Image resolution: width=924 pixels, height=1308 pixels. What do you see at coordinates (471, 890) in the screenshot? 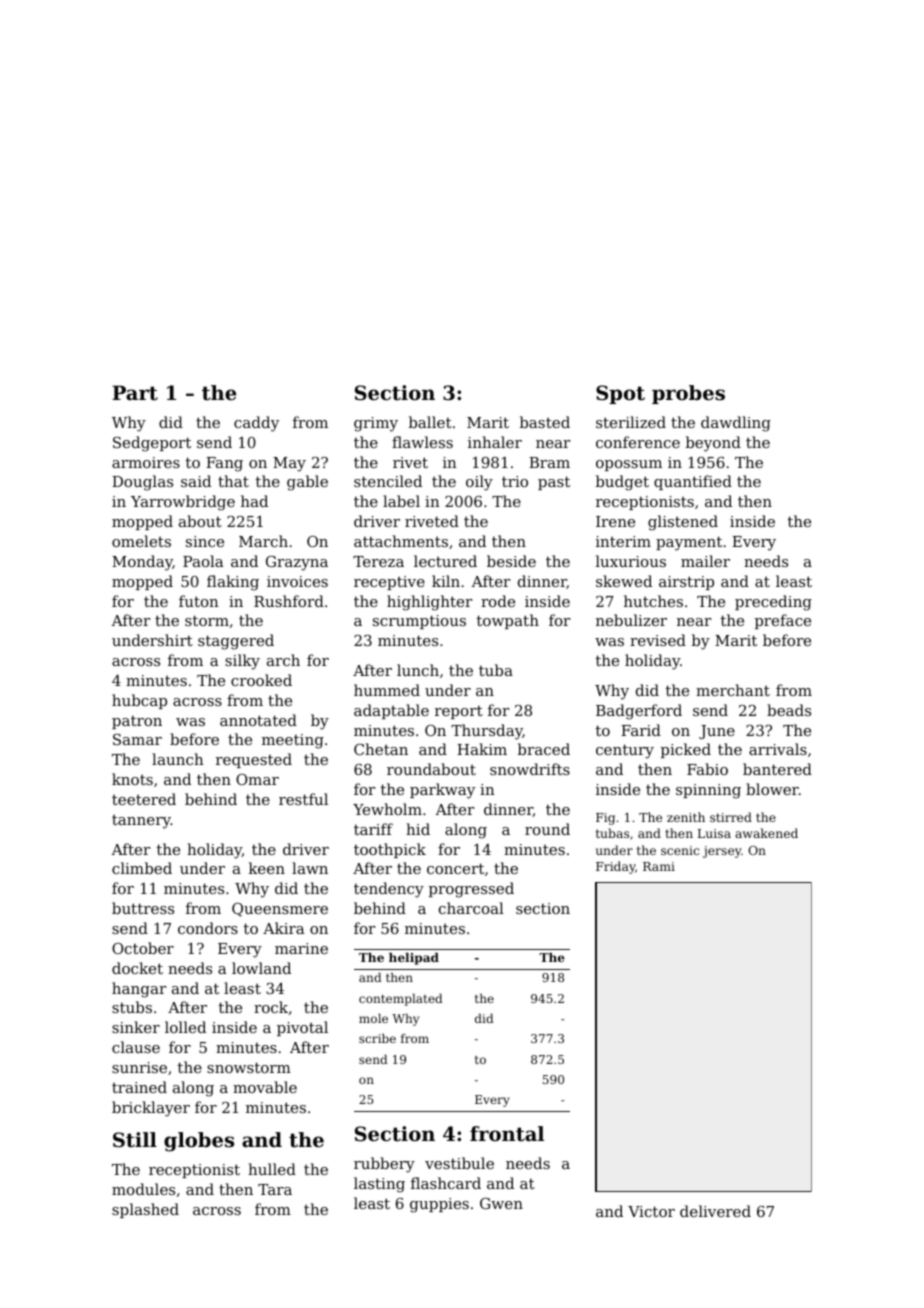
I see `progressed` at bounding box center [471, 890].
